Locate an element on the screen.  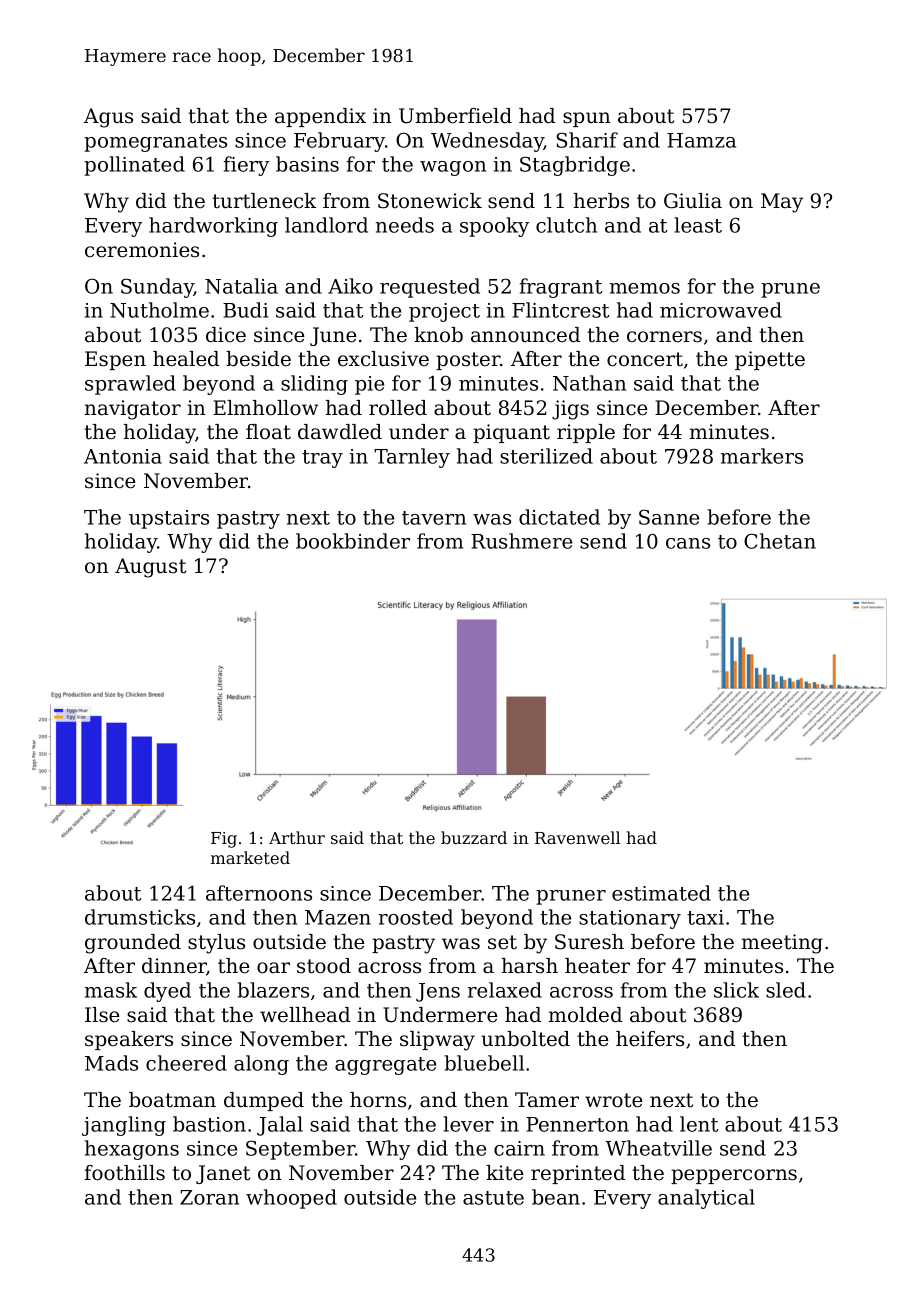
least is located at coordinates (698, 225).
